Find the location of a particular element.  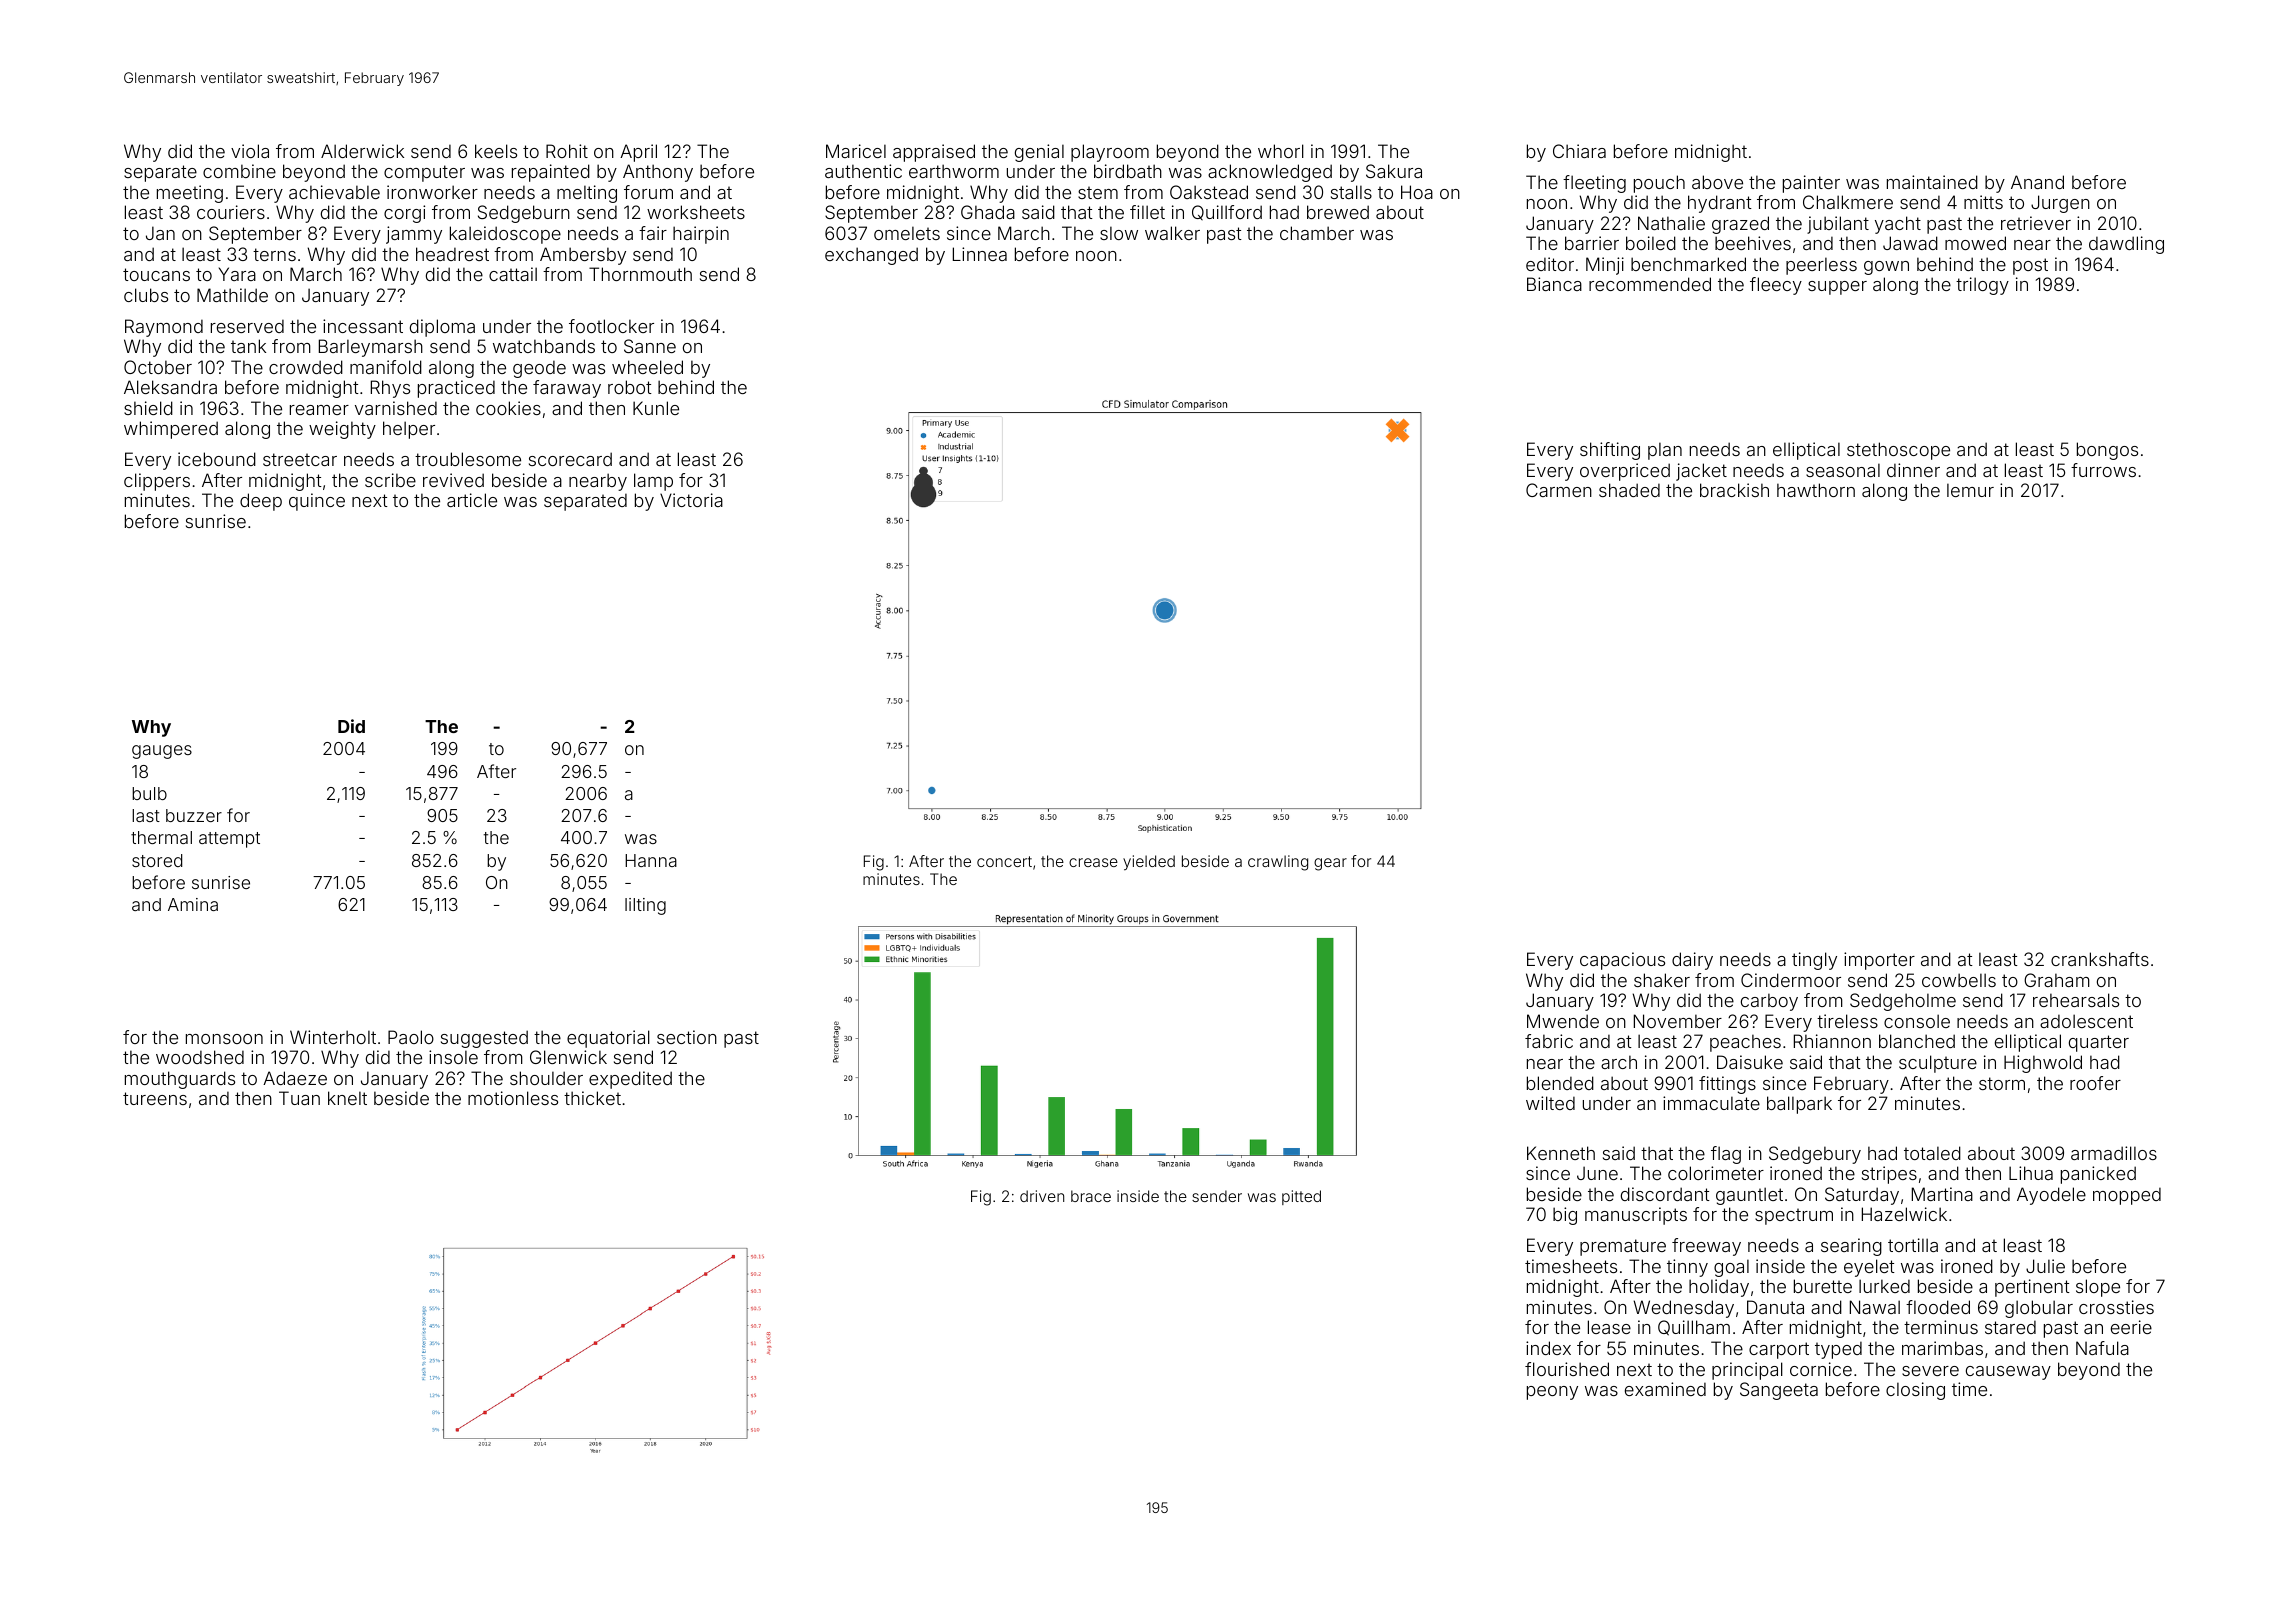

lemur is located at coordinates (1970, 490).
